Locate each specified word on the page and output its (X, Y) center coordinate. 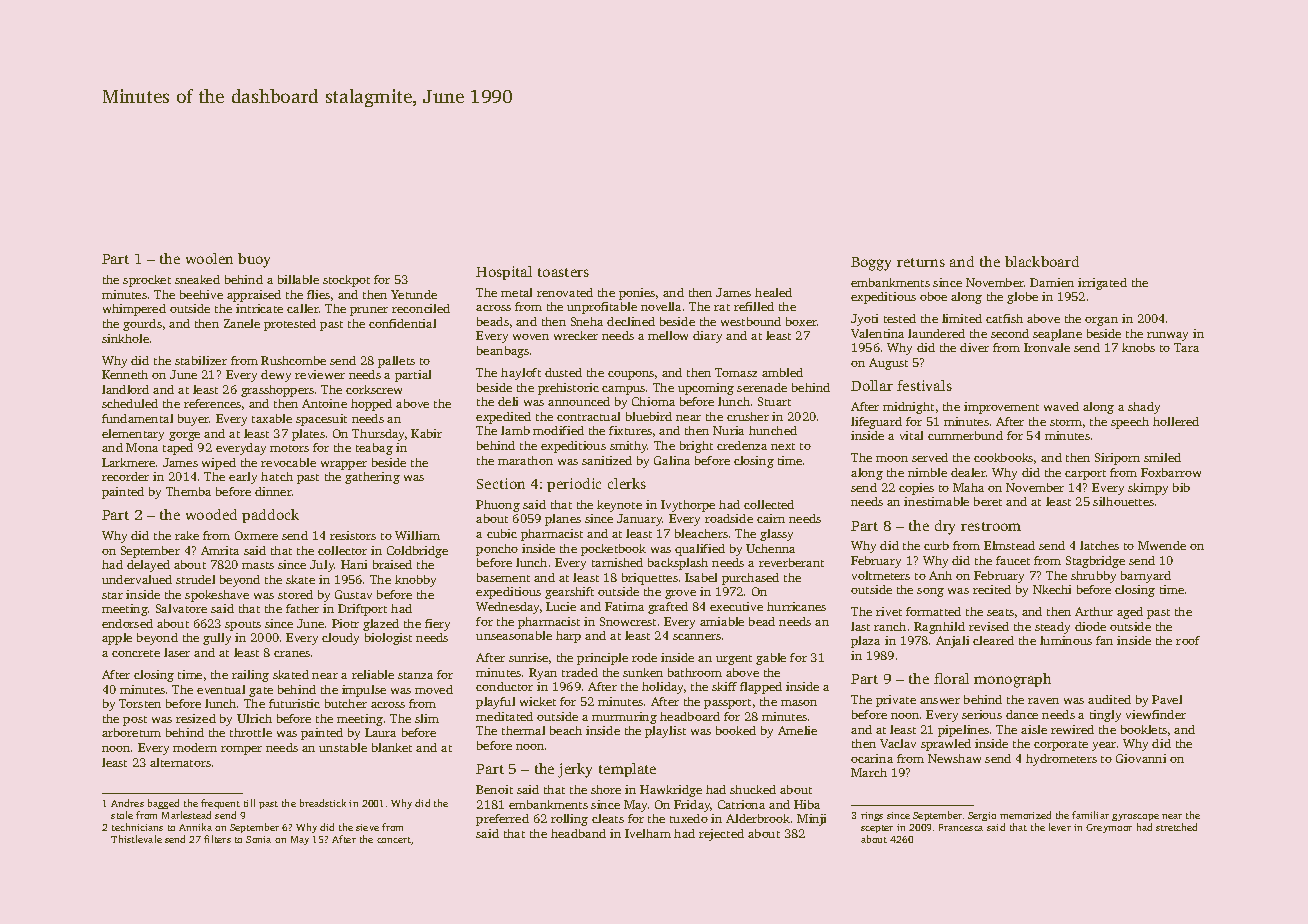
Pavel (1167, 699)
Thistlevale (136, 839)
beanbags (503, 352)
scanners (697, 637)
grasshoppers (277, 391)
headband (578, 833)
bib (1181, 487)
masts (258, 565)
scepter (877, 829)
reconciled (421, 308)
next (783, 446)
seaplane (1057, 335)
